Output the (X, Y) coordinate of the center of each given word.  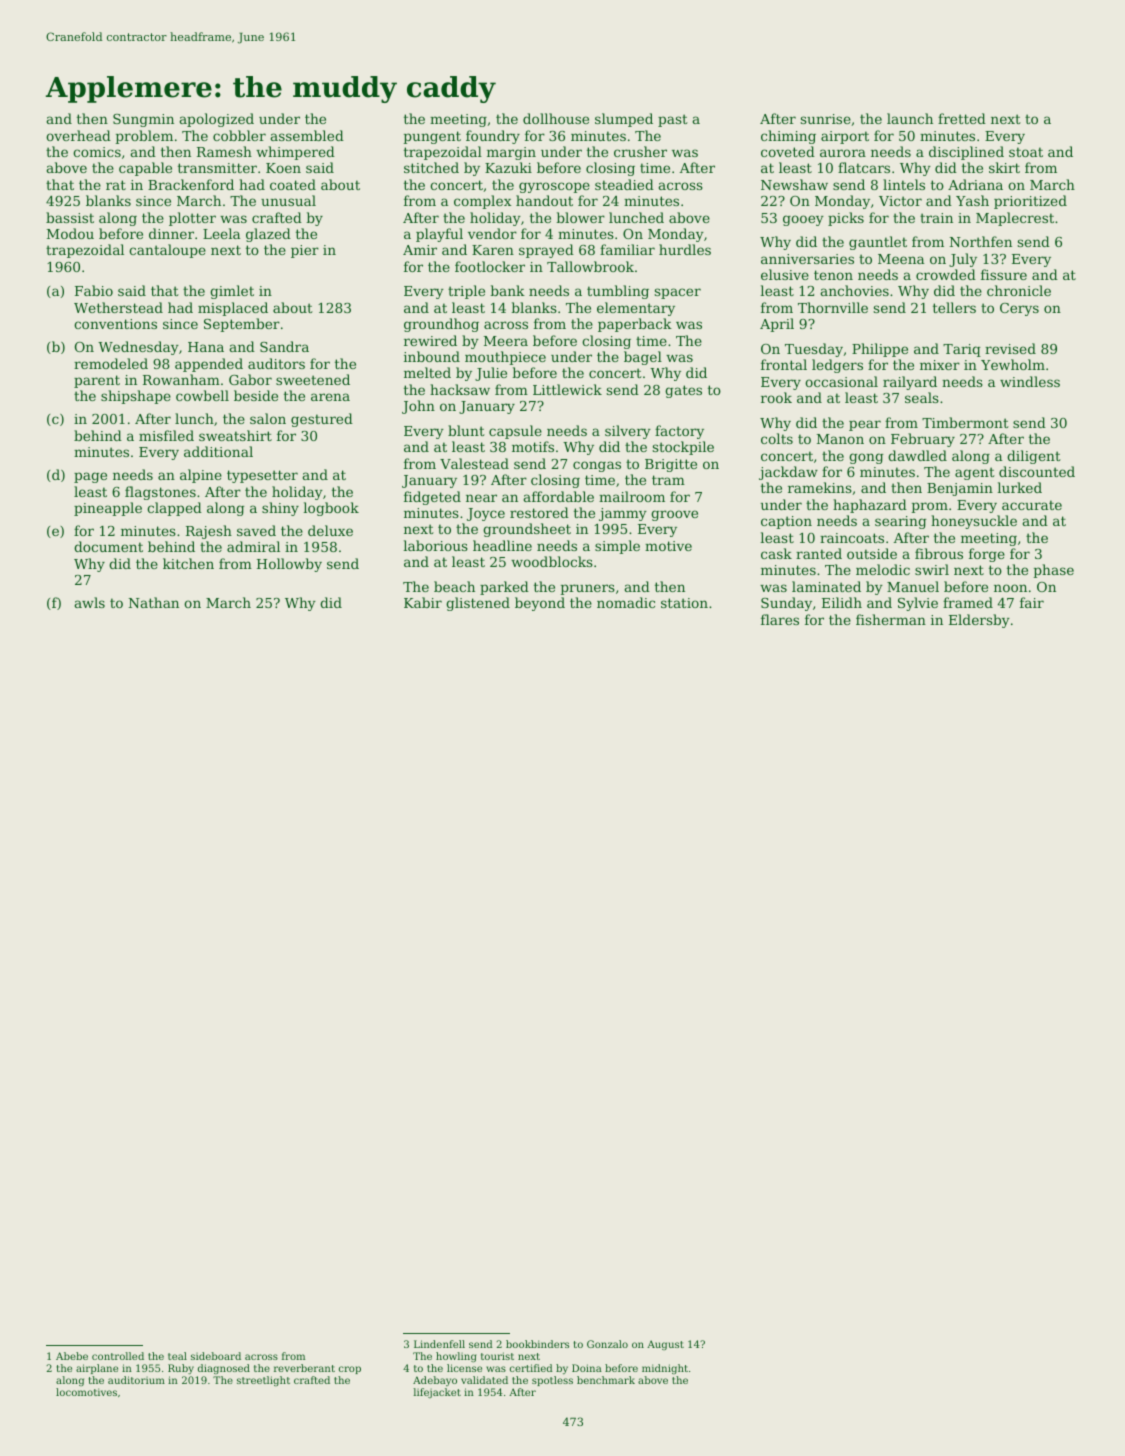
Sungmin (143, 120)
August (665, 1345)
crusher (640, 151)
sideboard (216, 1356)
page (90, 477)
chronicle (1019, 290)
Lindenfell (439, 1344)
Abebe (72, 1356)
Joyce (486, 514)
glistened (478, 604)
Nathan (154, 602)
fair (1032, 602)
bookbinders (537, 1344)
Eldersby (979, 621)
